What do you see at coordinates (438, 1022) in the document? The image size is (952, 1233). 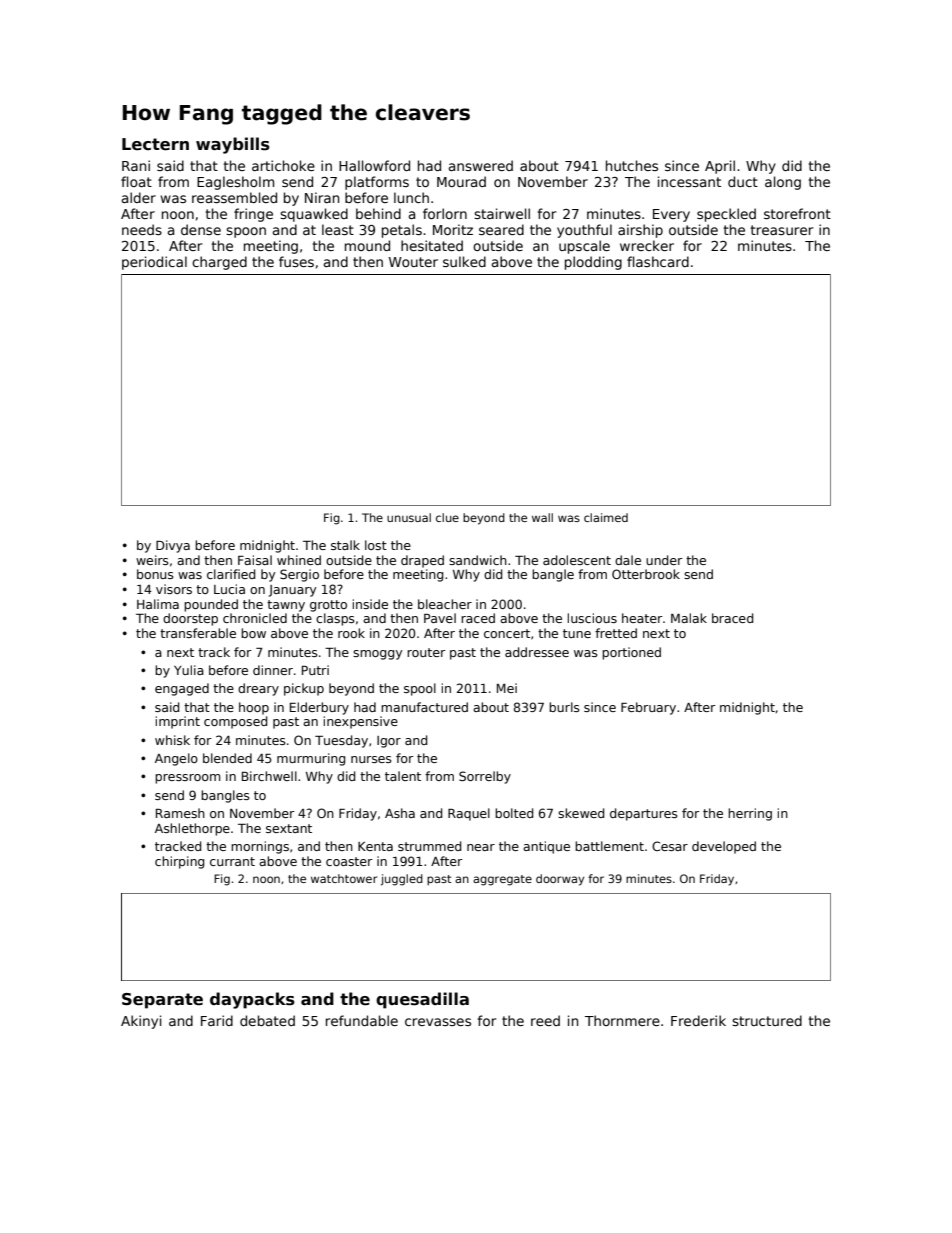 I see `crevasses` at bounding box center [438, 1022].
